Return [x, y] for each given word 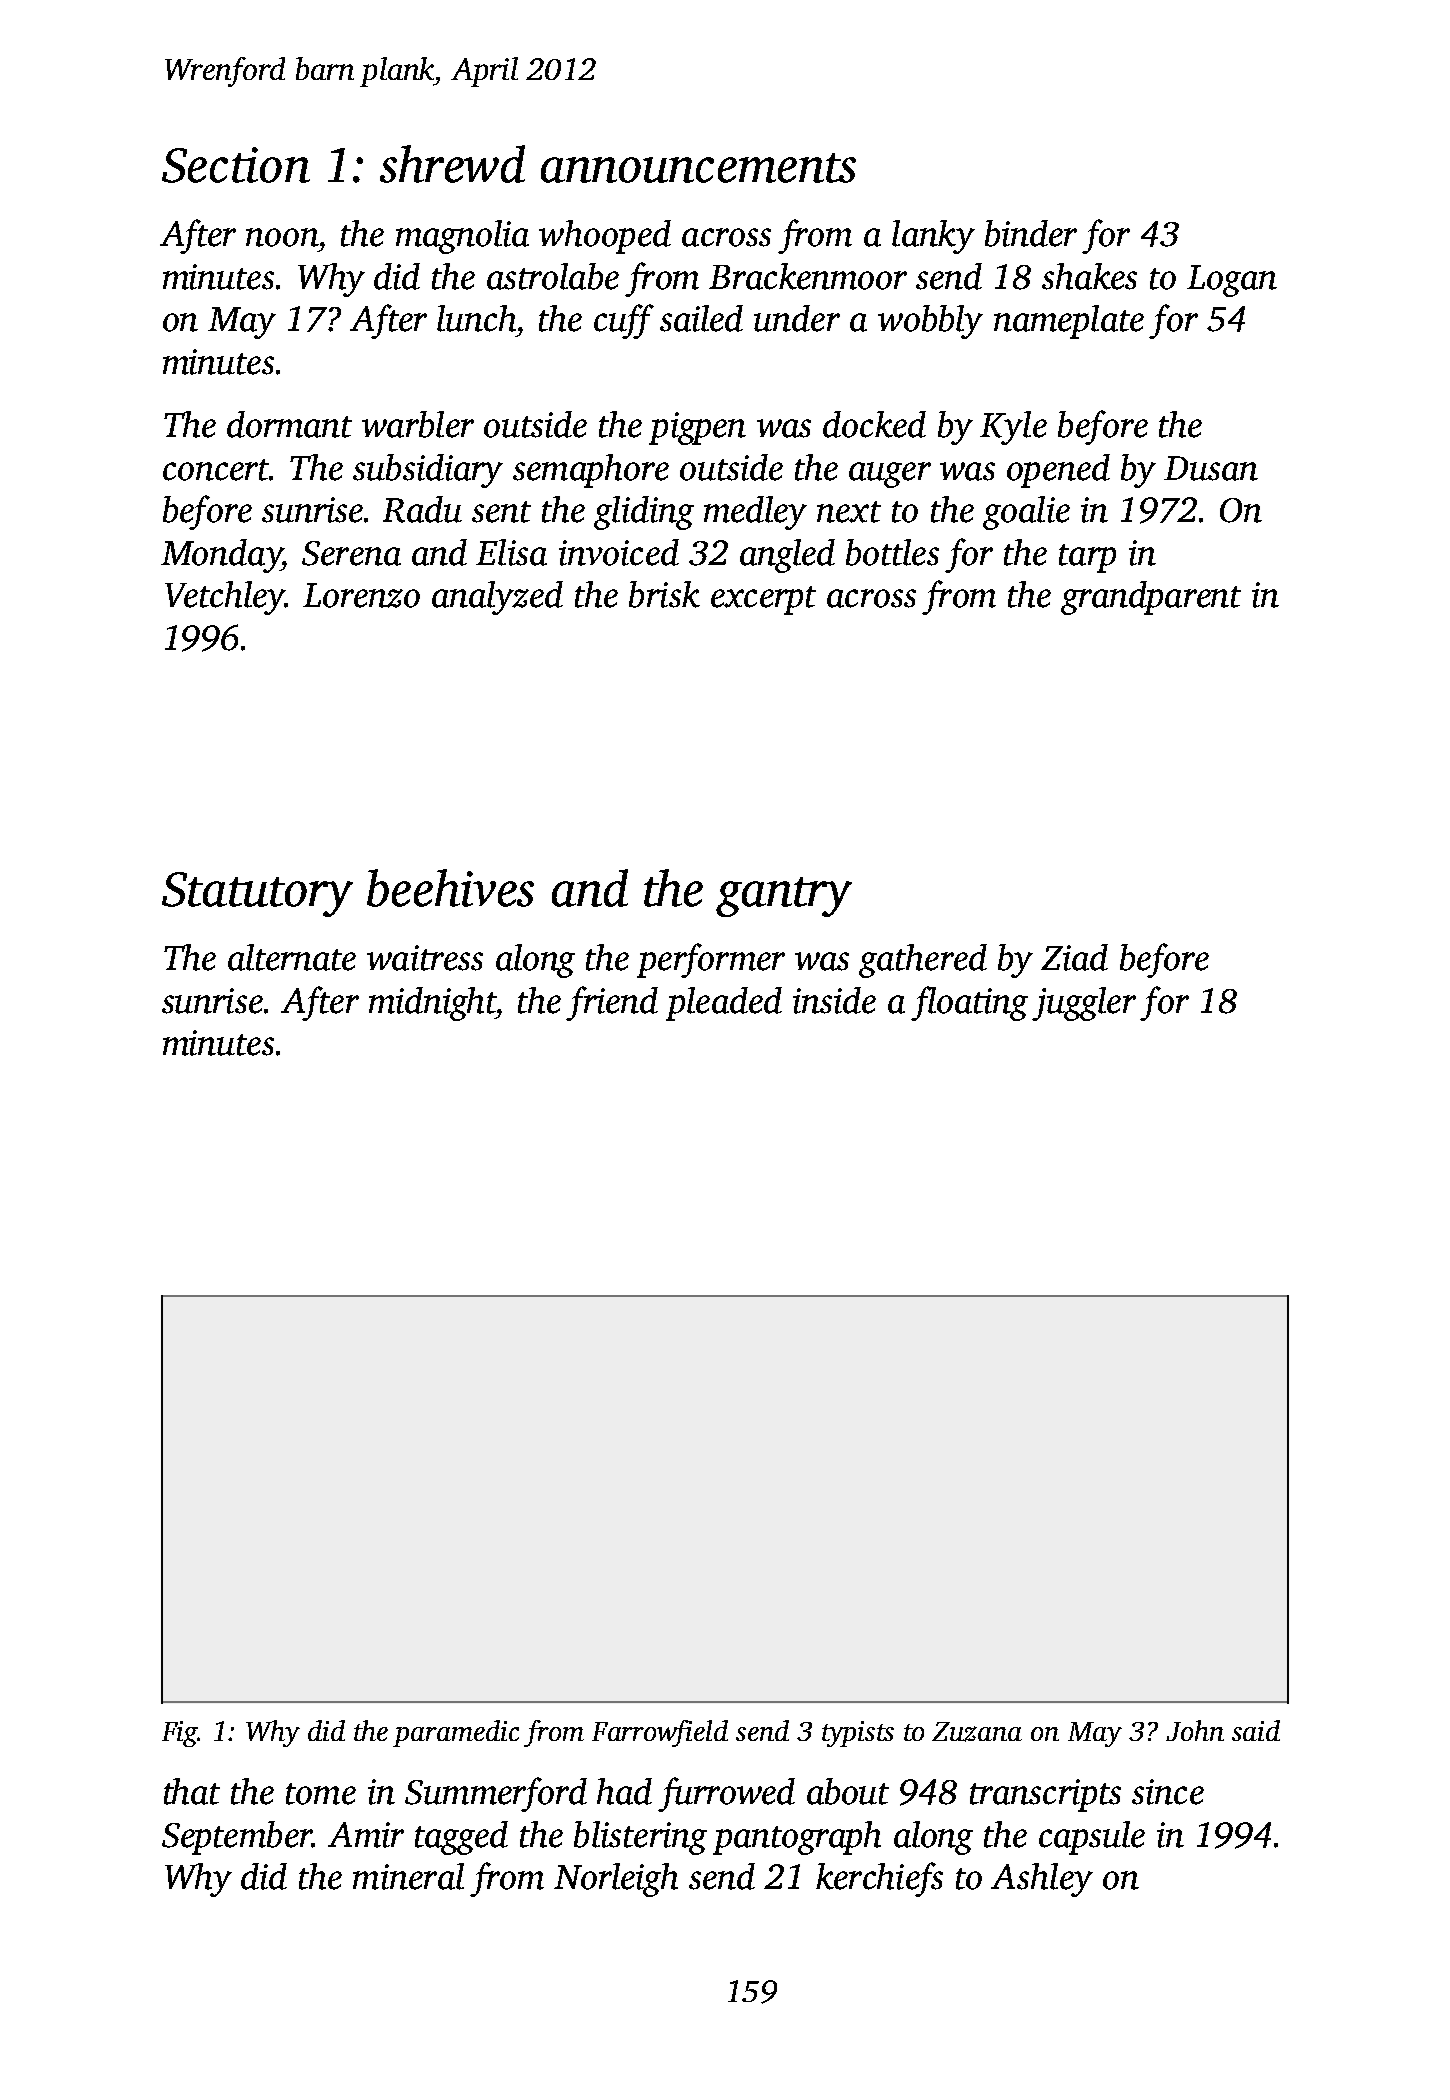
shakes [1089, 276]
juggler [1084, 1004]
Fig [179, 1734]
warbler [418, 424]
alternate [292, 957]
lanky [933, 237]
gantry [784, 897]
